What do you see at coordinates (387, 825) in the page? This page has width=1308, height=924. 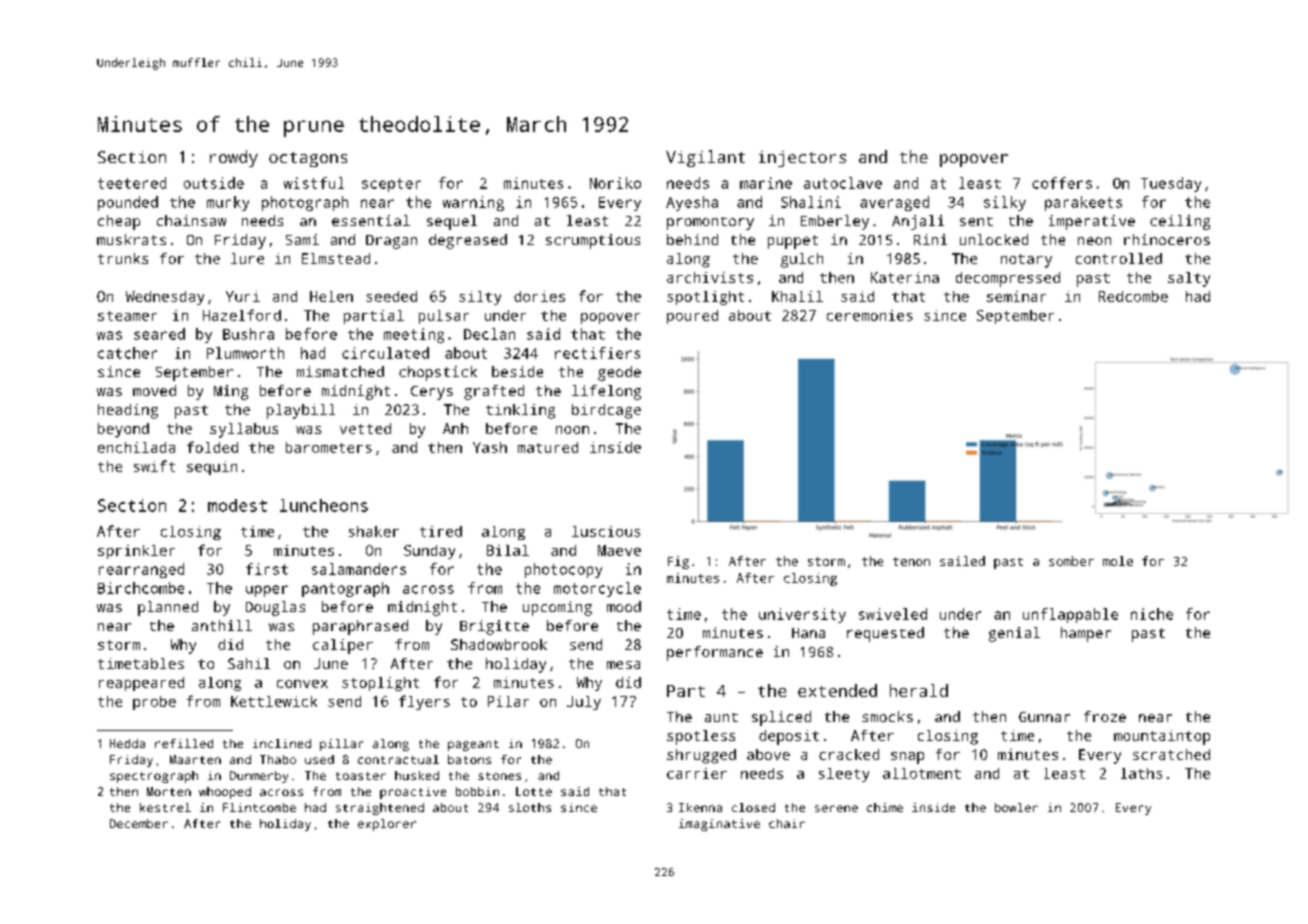 I see `explorer` at bounding box center [387, 825].
